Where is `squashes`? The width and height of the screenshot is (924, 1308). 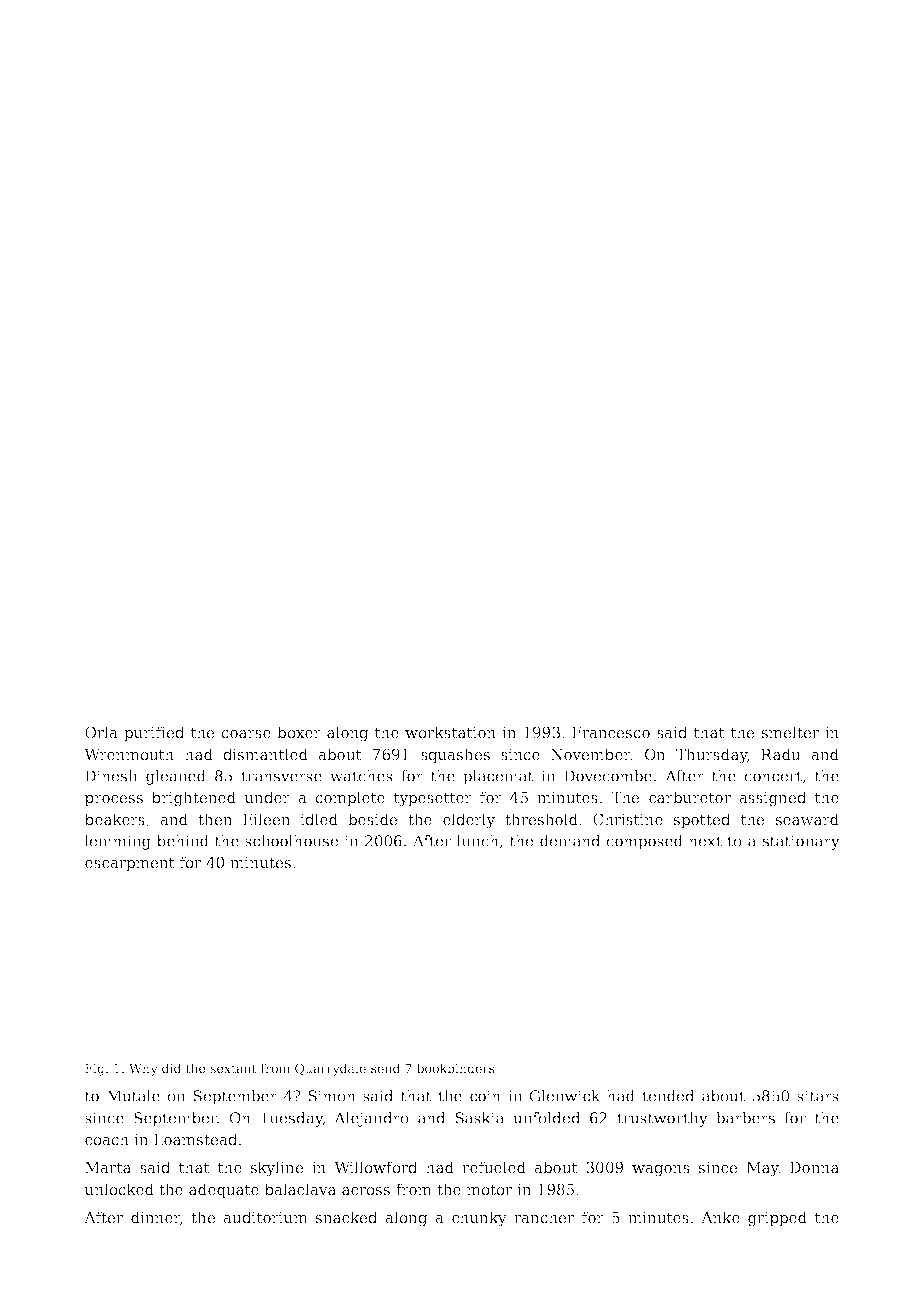 squashes is located at coordinates (455, 755).
